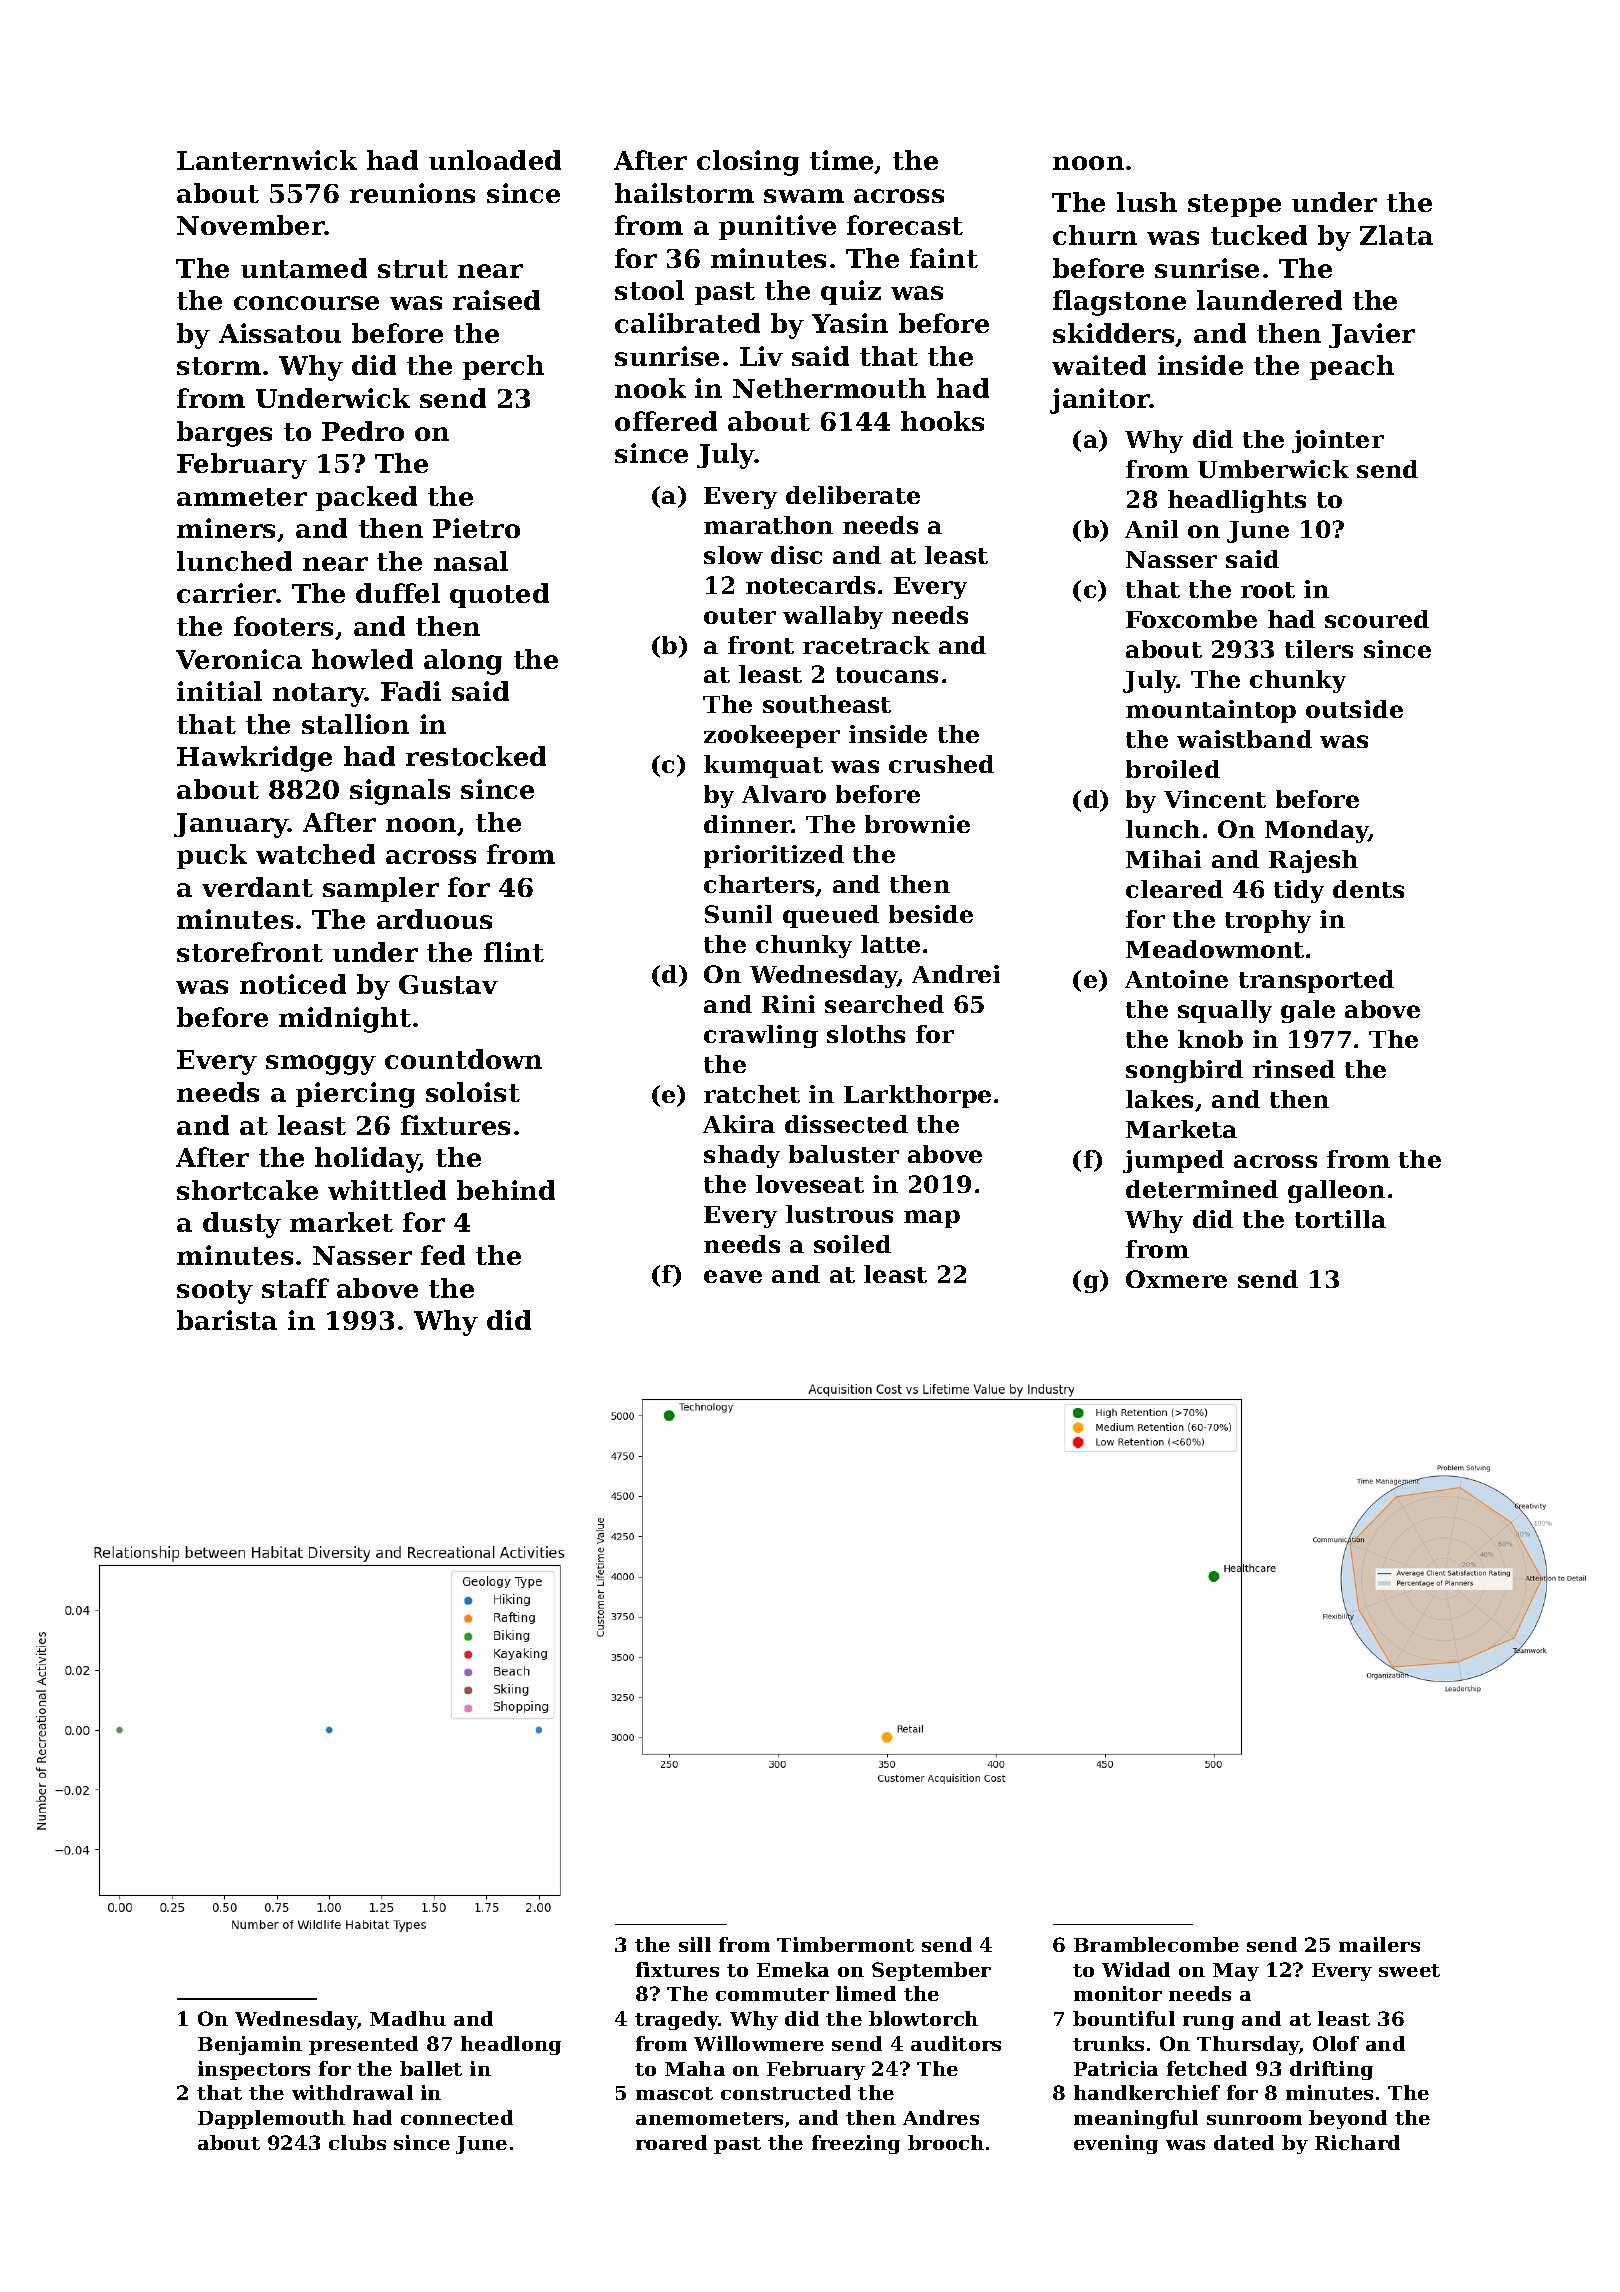  Describe the element at coordinates (247, 1190) in the page. I see `shortcake` at that location.
